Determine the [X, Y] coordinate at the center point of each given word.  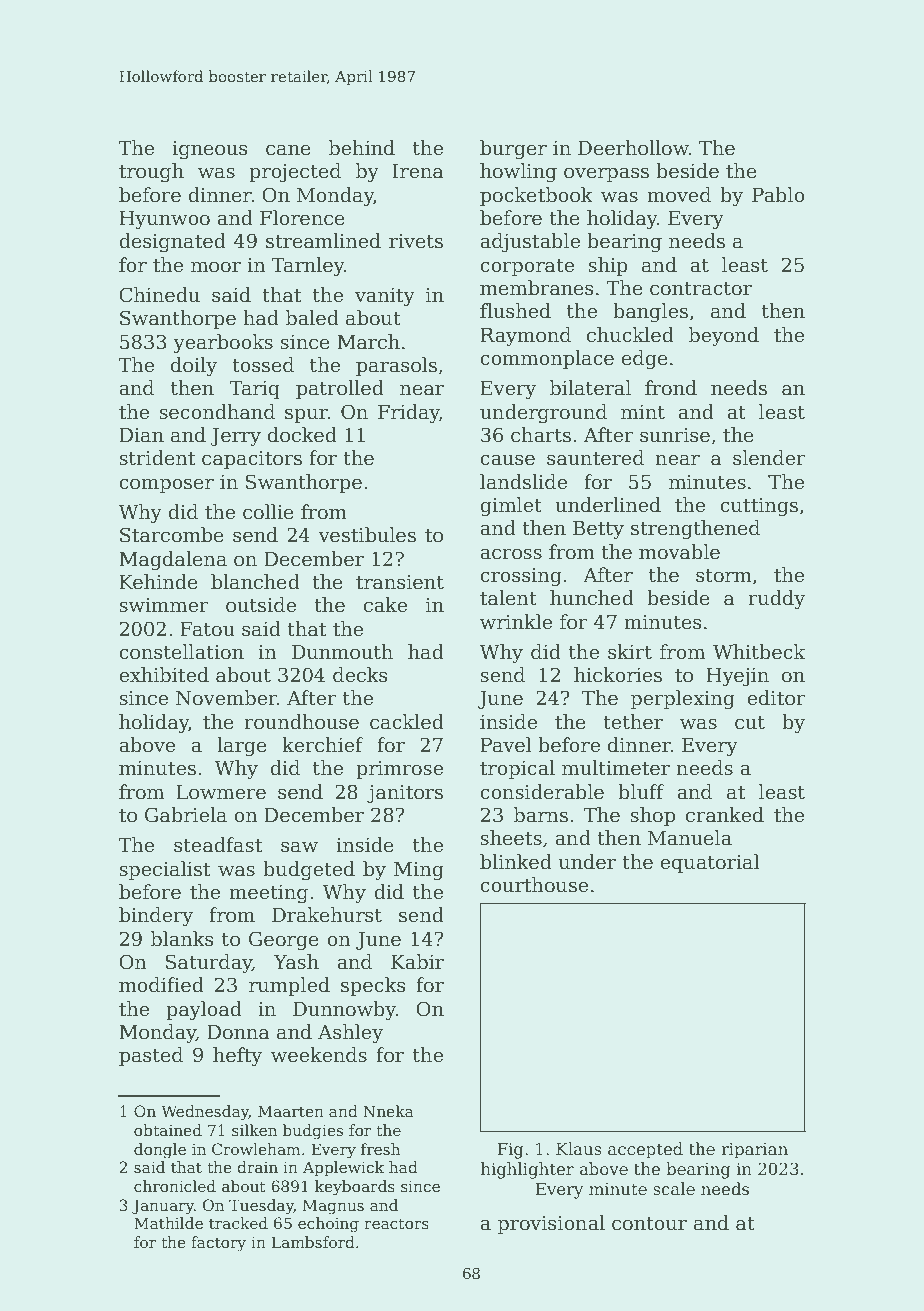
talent [508, 598]
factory [218, 1244]
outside [261, 605]
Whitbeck [759, 652]
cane [288, 150]
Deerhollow [633, 148]
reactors [396, 1223]
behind [362, 148]
